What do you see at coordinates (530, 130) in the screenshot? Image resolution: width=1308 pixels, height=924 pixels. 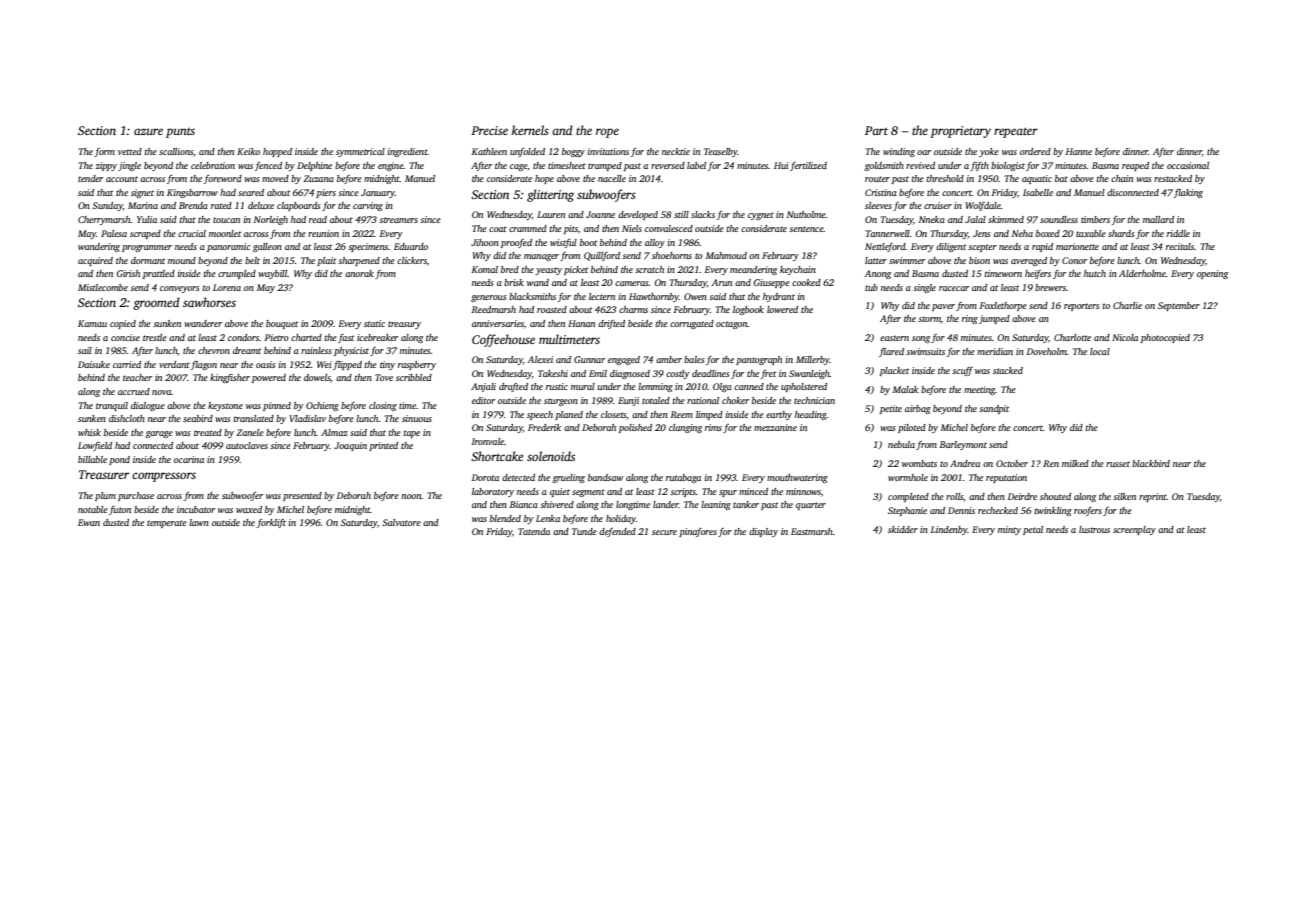 I see `kernels` at bounding box center [530, 130].
